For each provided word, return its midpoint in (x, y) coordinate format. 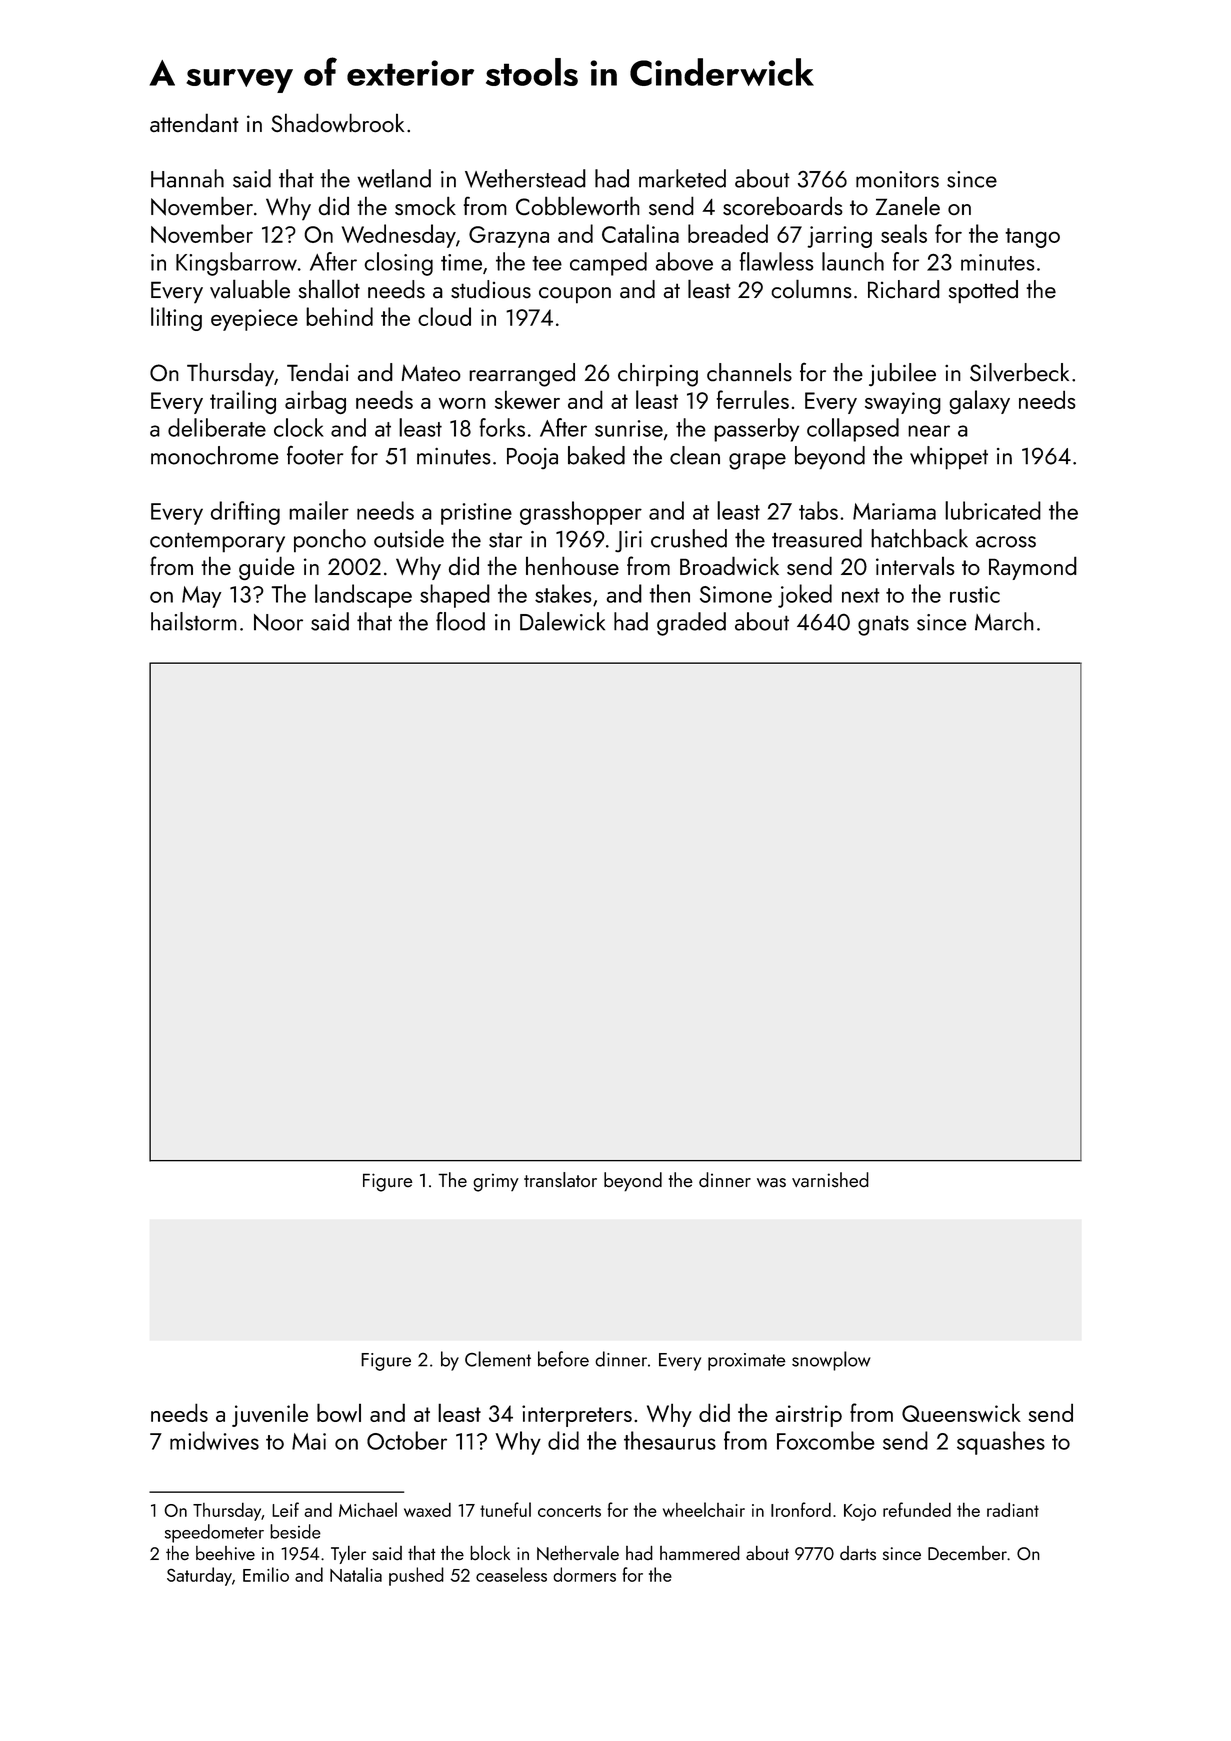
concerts (569, 1511)
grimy (496, 1182)
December (967, 1553)
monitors (897, 179)
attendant (194, 122)
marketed (682, 178)
